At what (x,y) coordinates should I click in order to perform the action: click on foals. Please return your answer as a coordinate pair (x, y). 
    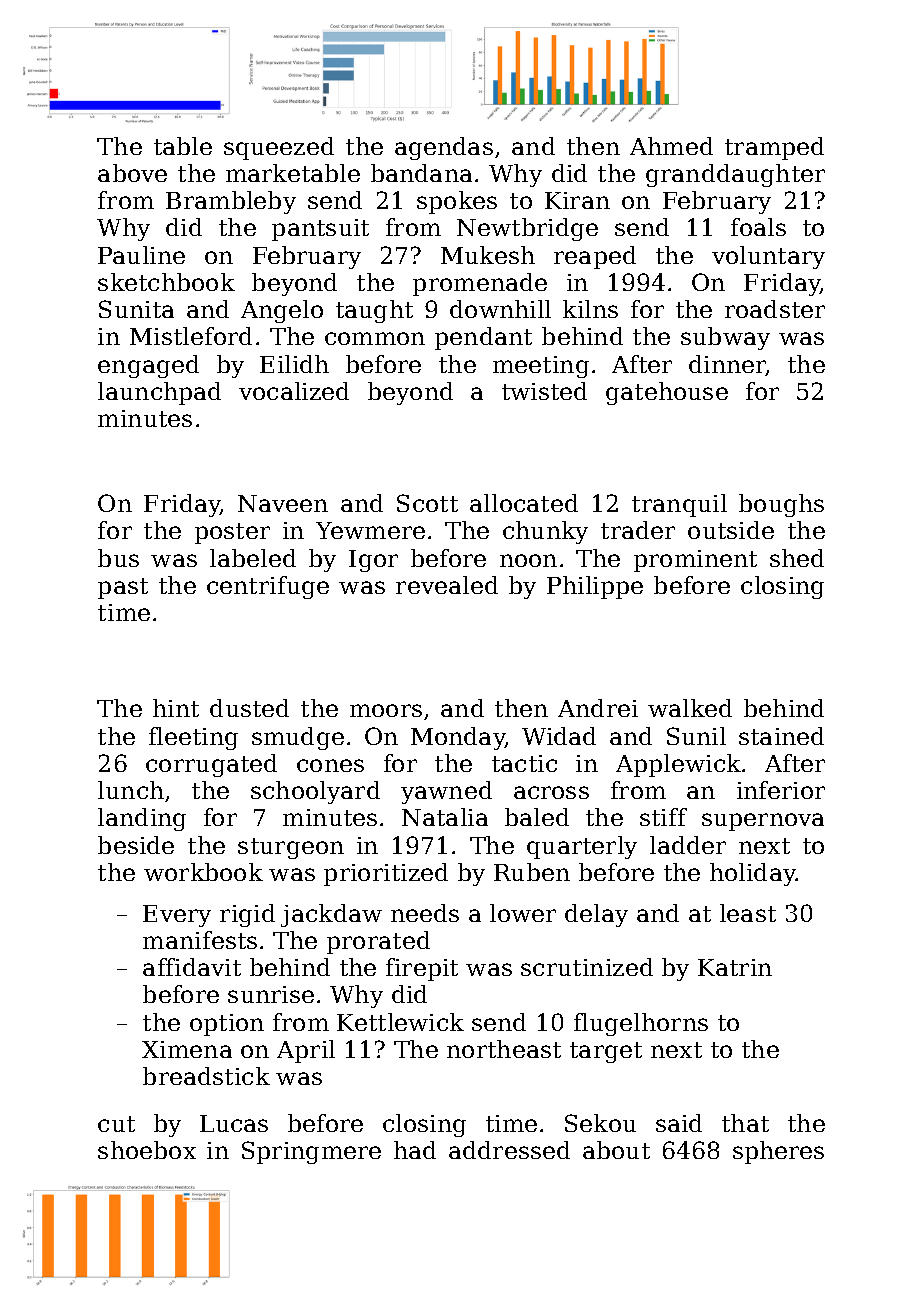
    Looking at the image, I should click on (758, 227).
